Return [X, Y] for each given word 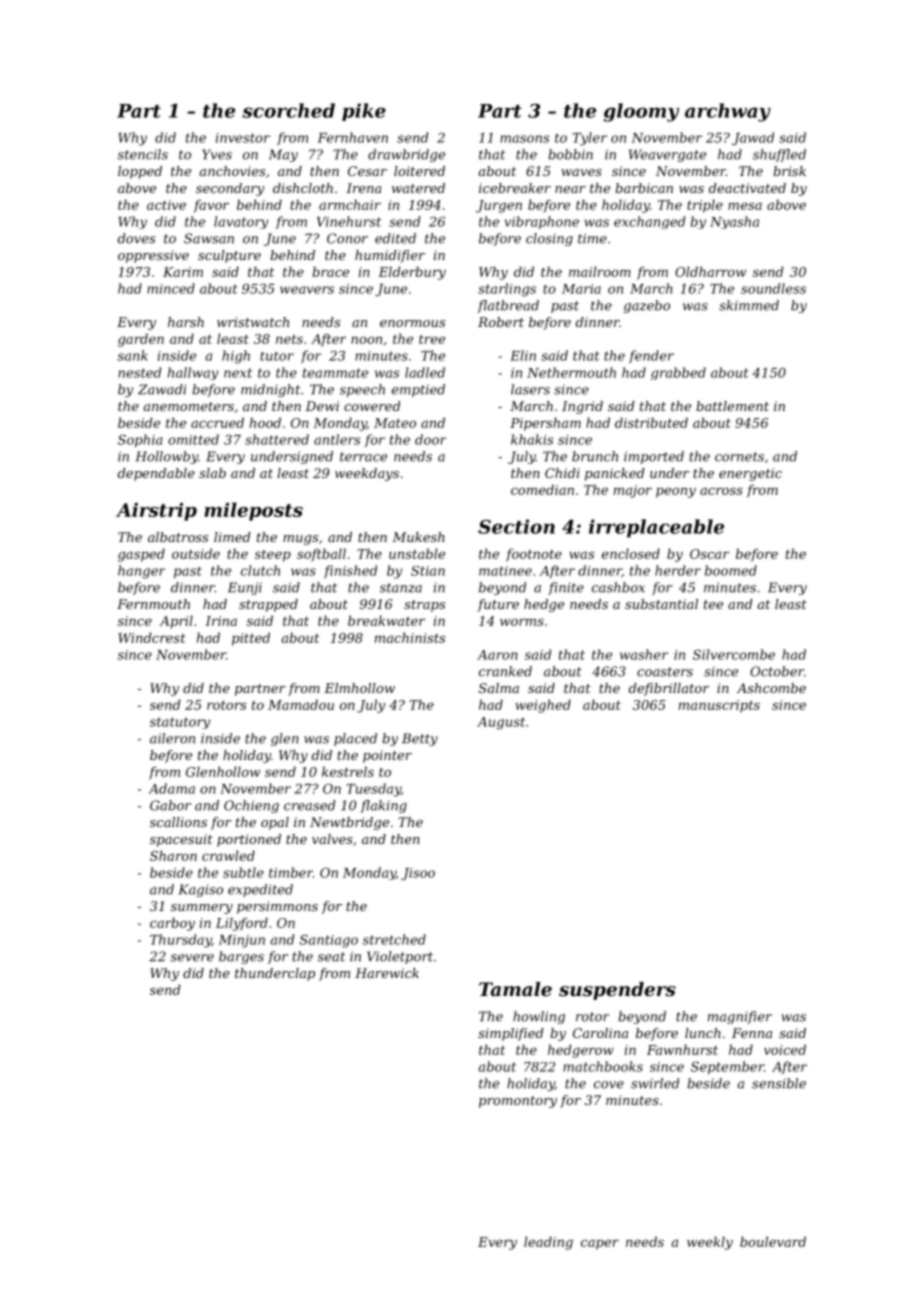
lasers [530, 389]
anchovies [232, 171]
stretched [394, 939]
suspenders [617, 991]
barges [241, 957]
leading [548, 1243]
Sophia [140, 441]
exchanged [649, 222]
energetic [750, 474]
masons [524, 139]
